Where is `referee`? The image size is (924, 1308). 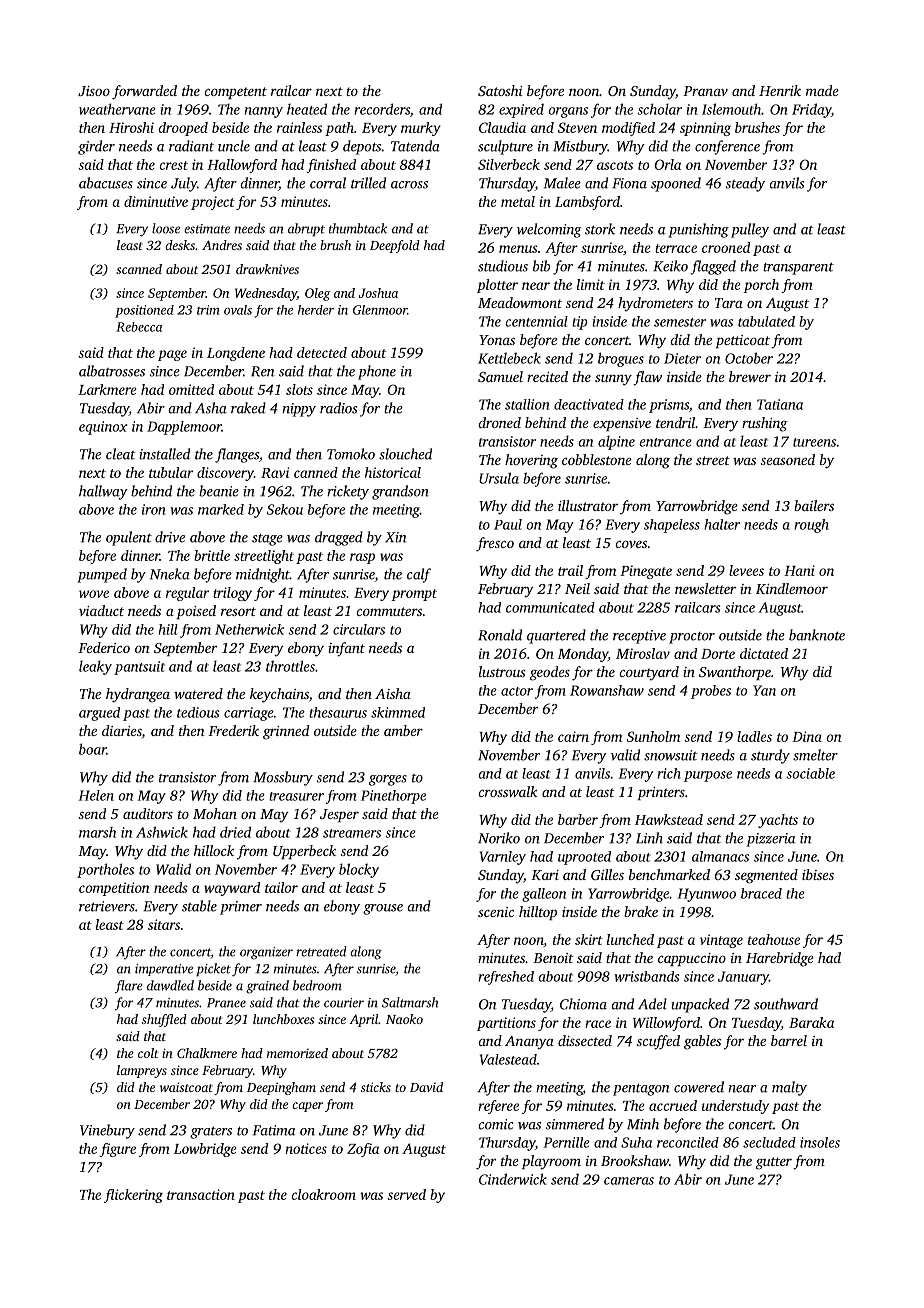 referee is located at coordinates (498, 1107).
